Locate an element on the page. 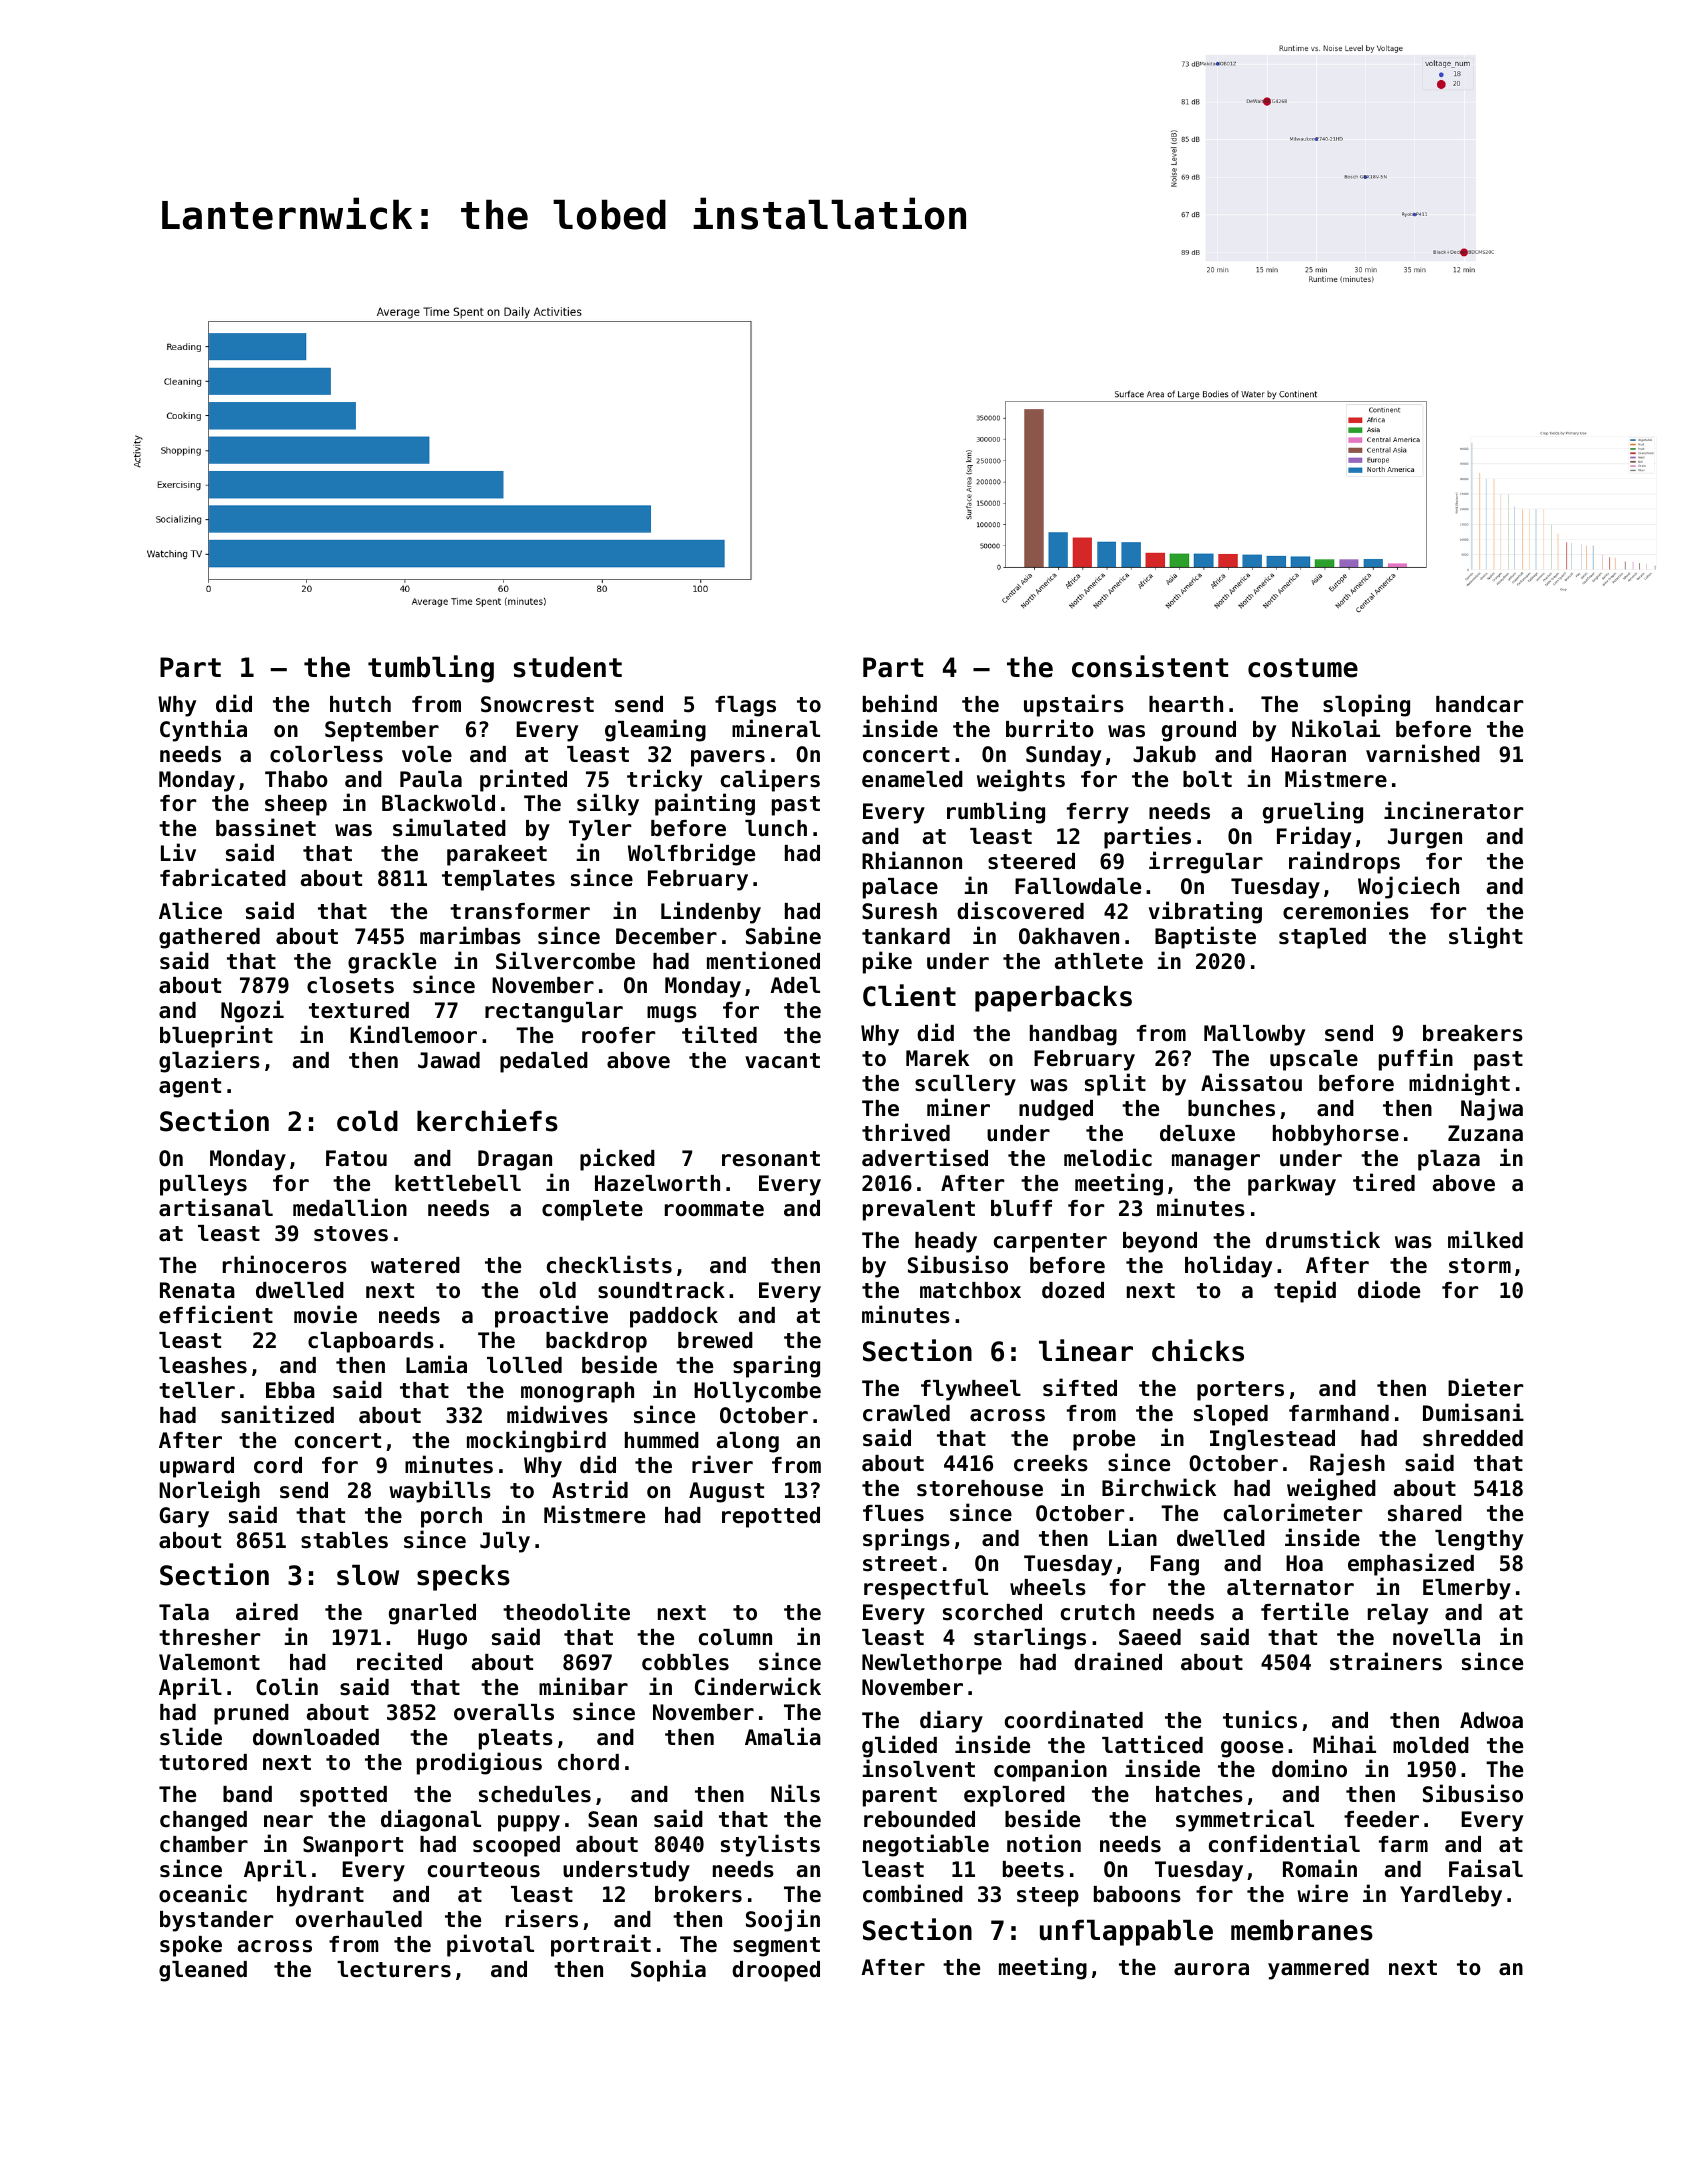 The image size is (1683, 2178). parkway is located at coordinates (1292, 1185).
